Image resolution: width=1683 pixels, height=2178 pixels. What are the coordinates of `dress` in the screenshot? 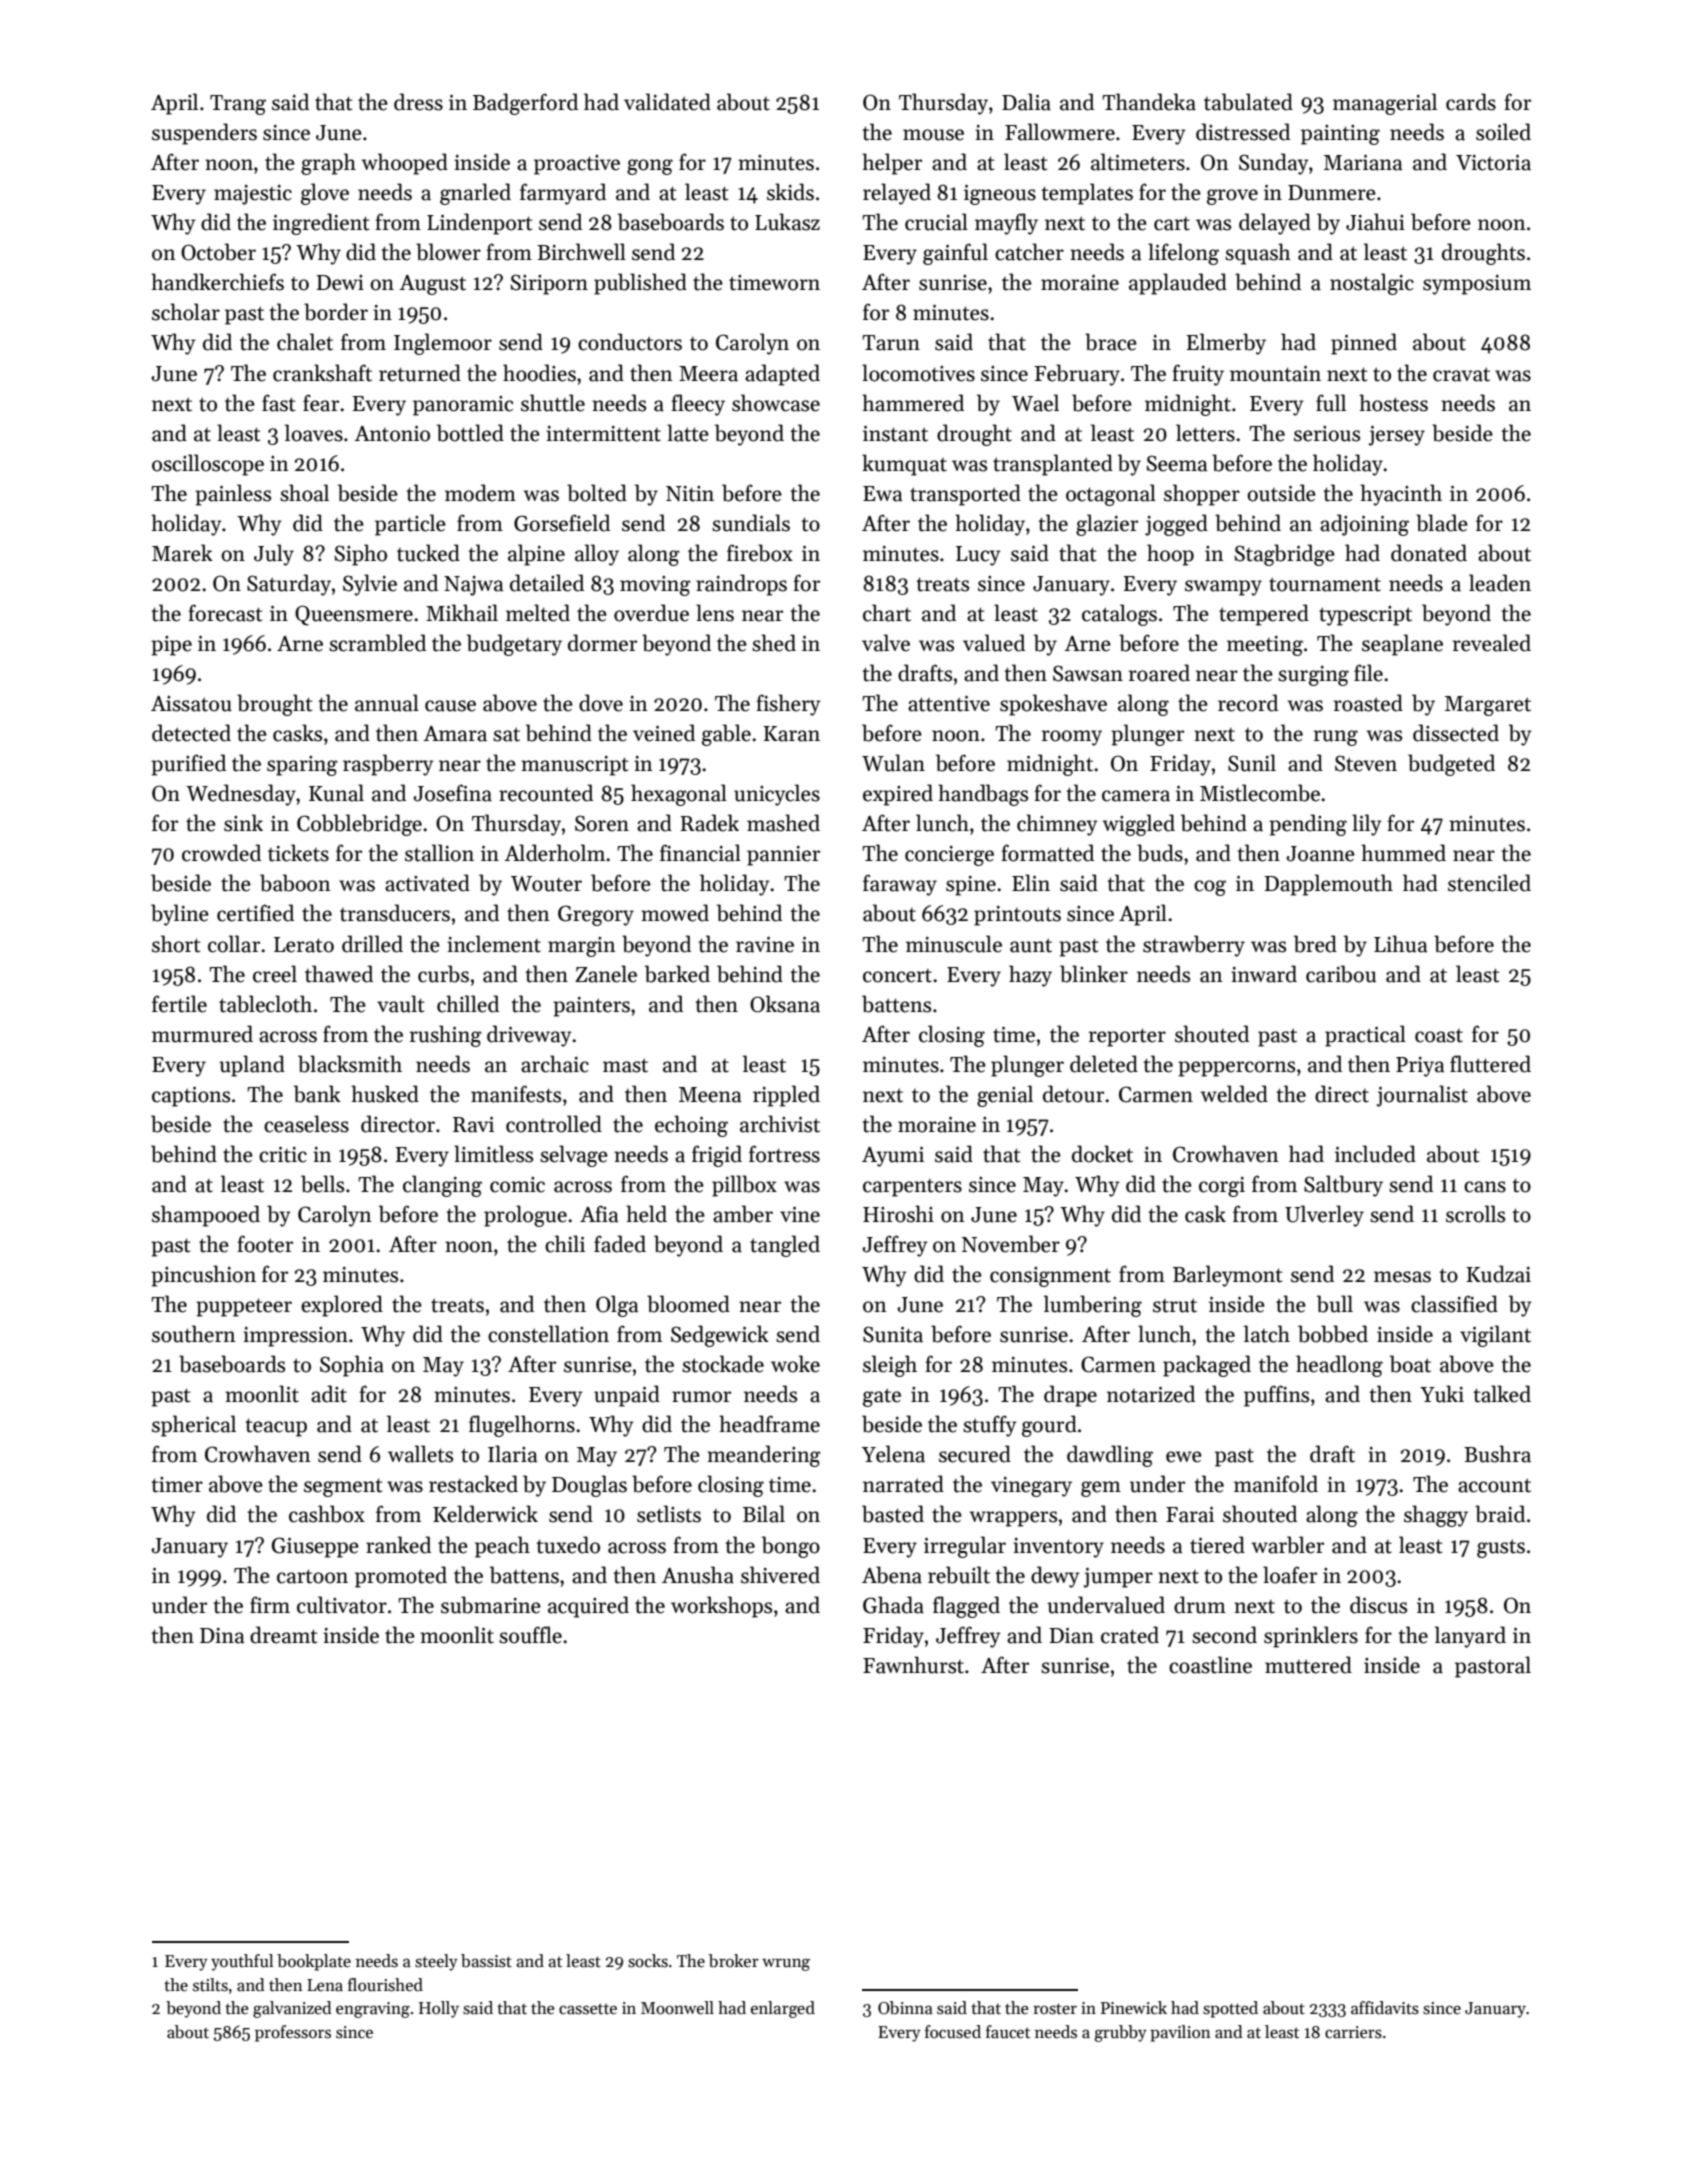 It's located at (418, 102).
